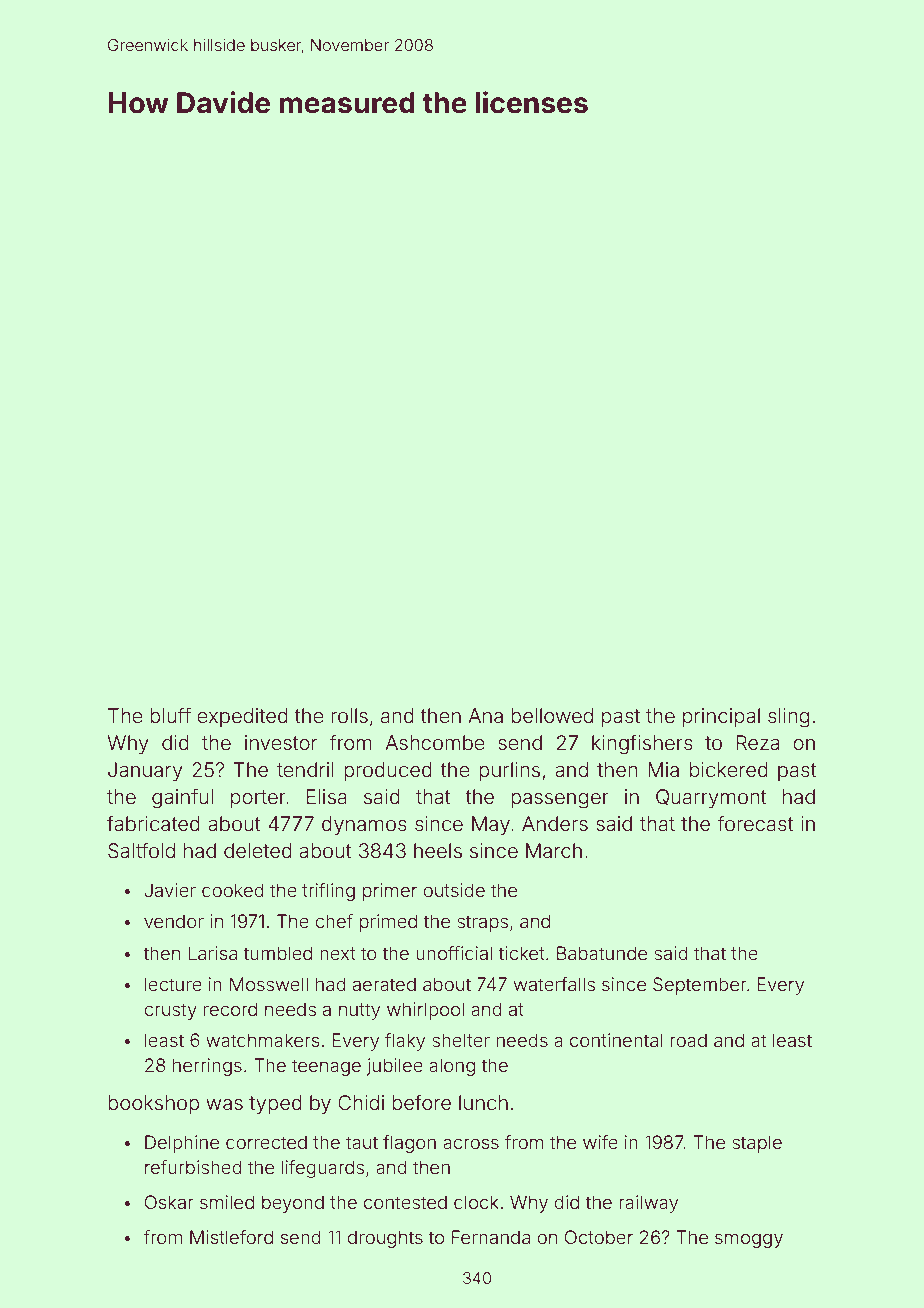 The height and width of the screenshot is (1308, 924). I want to click on October, so click(599, 1237).
